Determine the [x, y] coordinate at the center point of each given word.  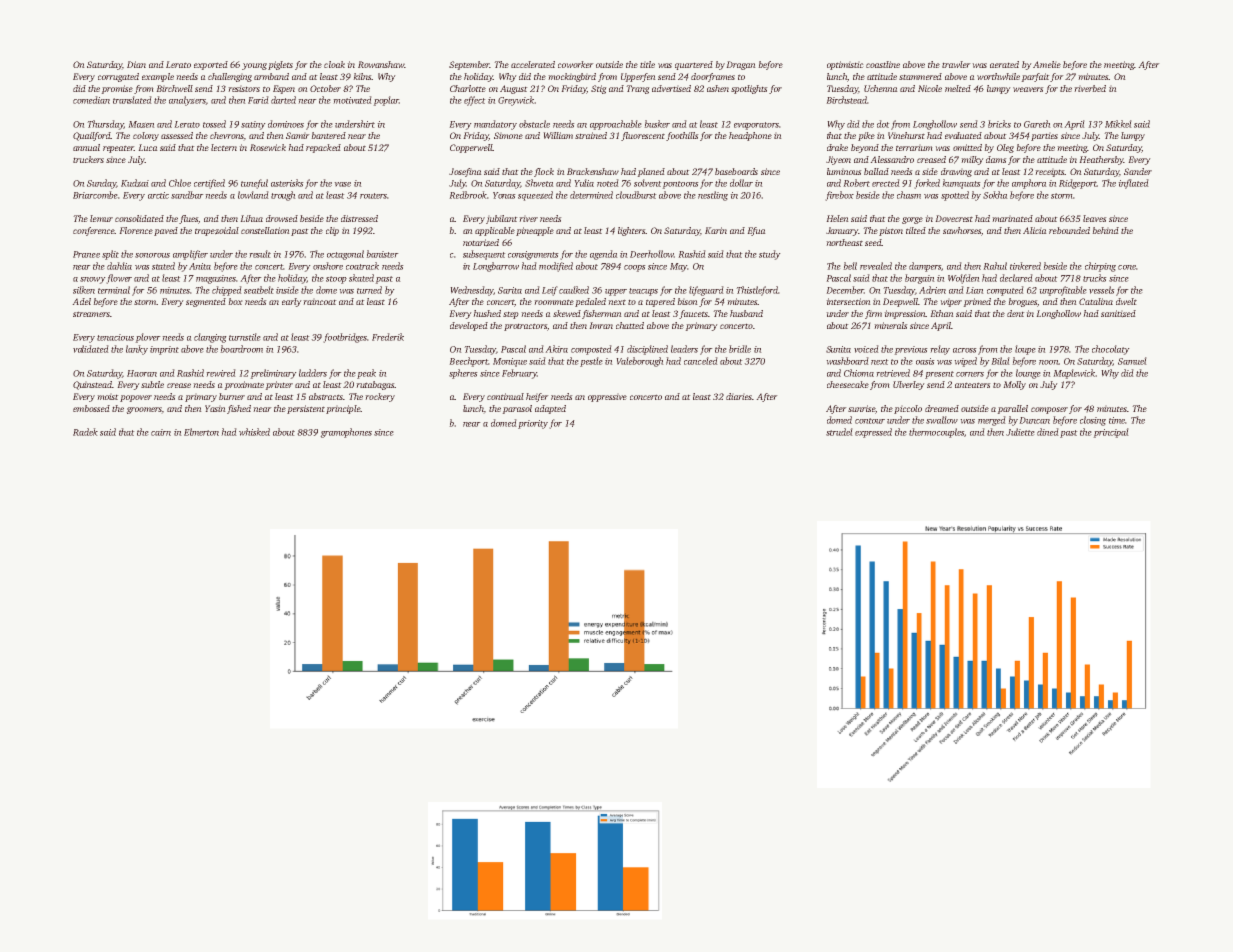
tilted [916, 230]
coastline [883, 64]
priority [533, 424]
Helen [837, 218]
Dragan [741, 65]
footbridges [345, 338]
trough [283, 196]
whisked [254, 432]
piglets [280, 65]
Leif [549, 291]
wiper [951, 303]
